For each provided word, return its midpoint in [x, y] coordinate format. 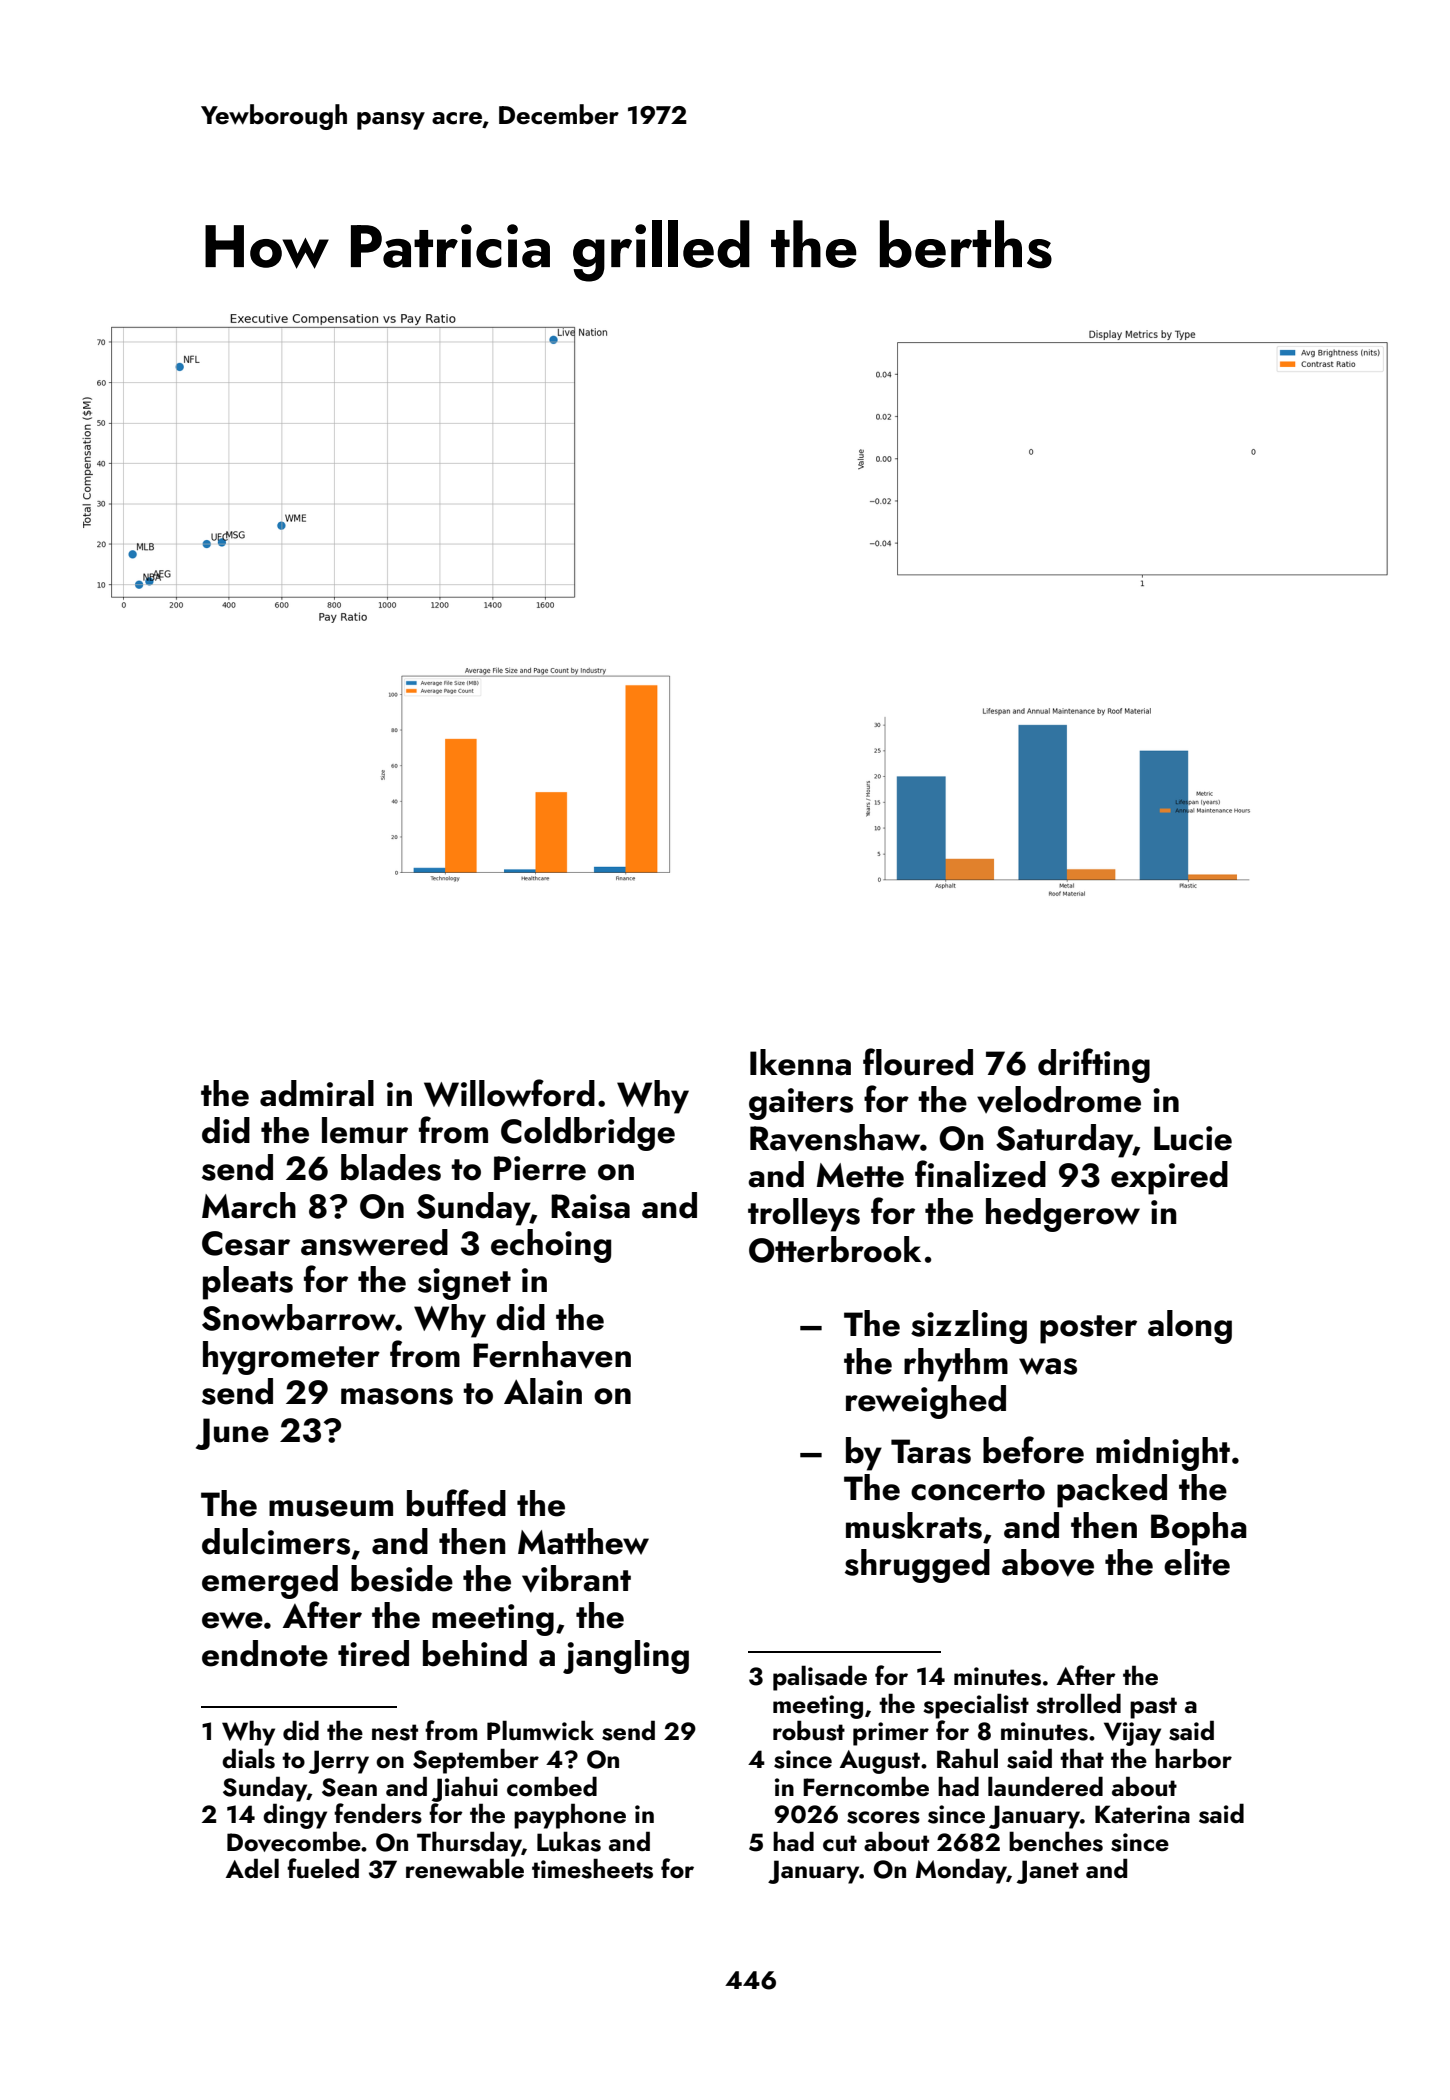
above [1048, 1563]
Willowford [509, 1093]
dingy [295, 1816]
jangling [626, 1657]
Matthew [583, 1541]
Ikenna [800, 1062]
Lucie [1193, 1138]
